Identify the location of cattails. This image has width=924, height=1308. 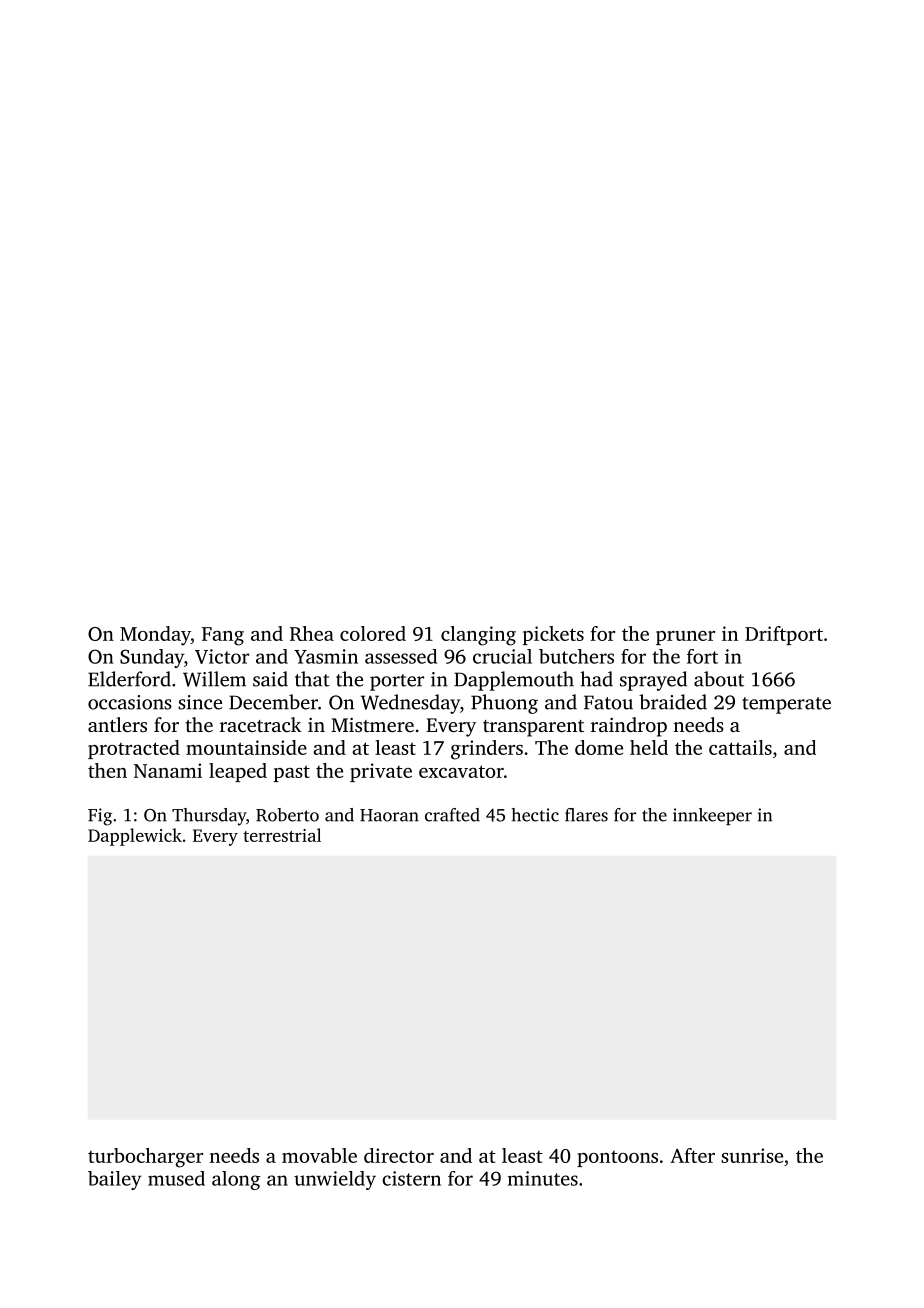
(740, 747).
